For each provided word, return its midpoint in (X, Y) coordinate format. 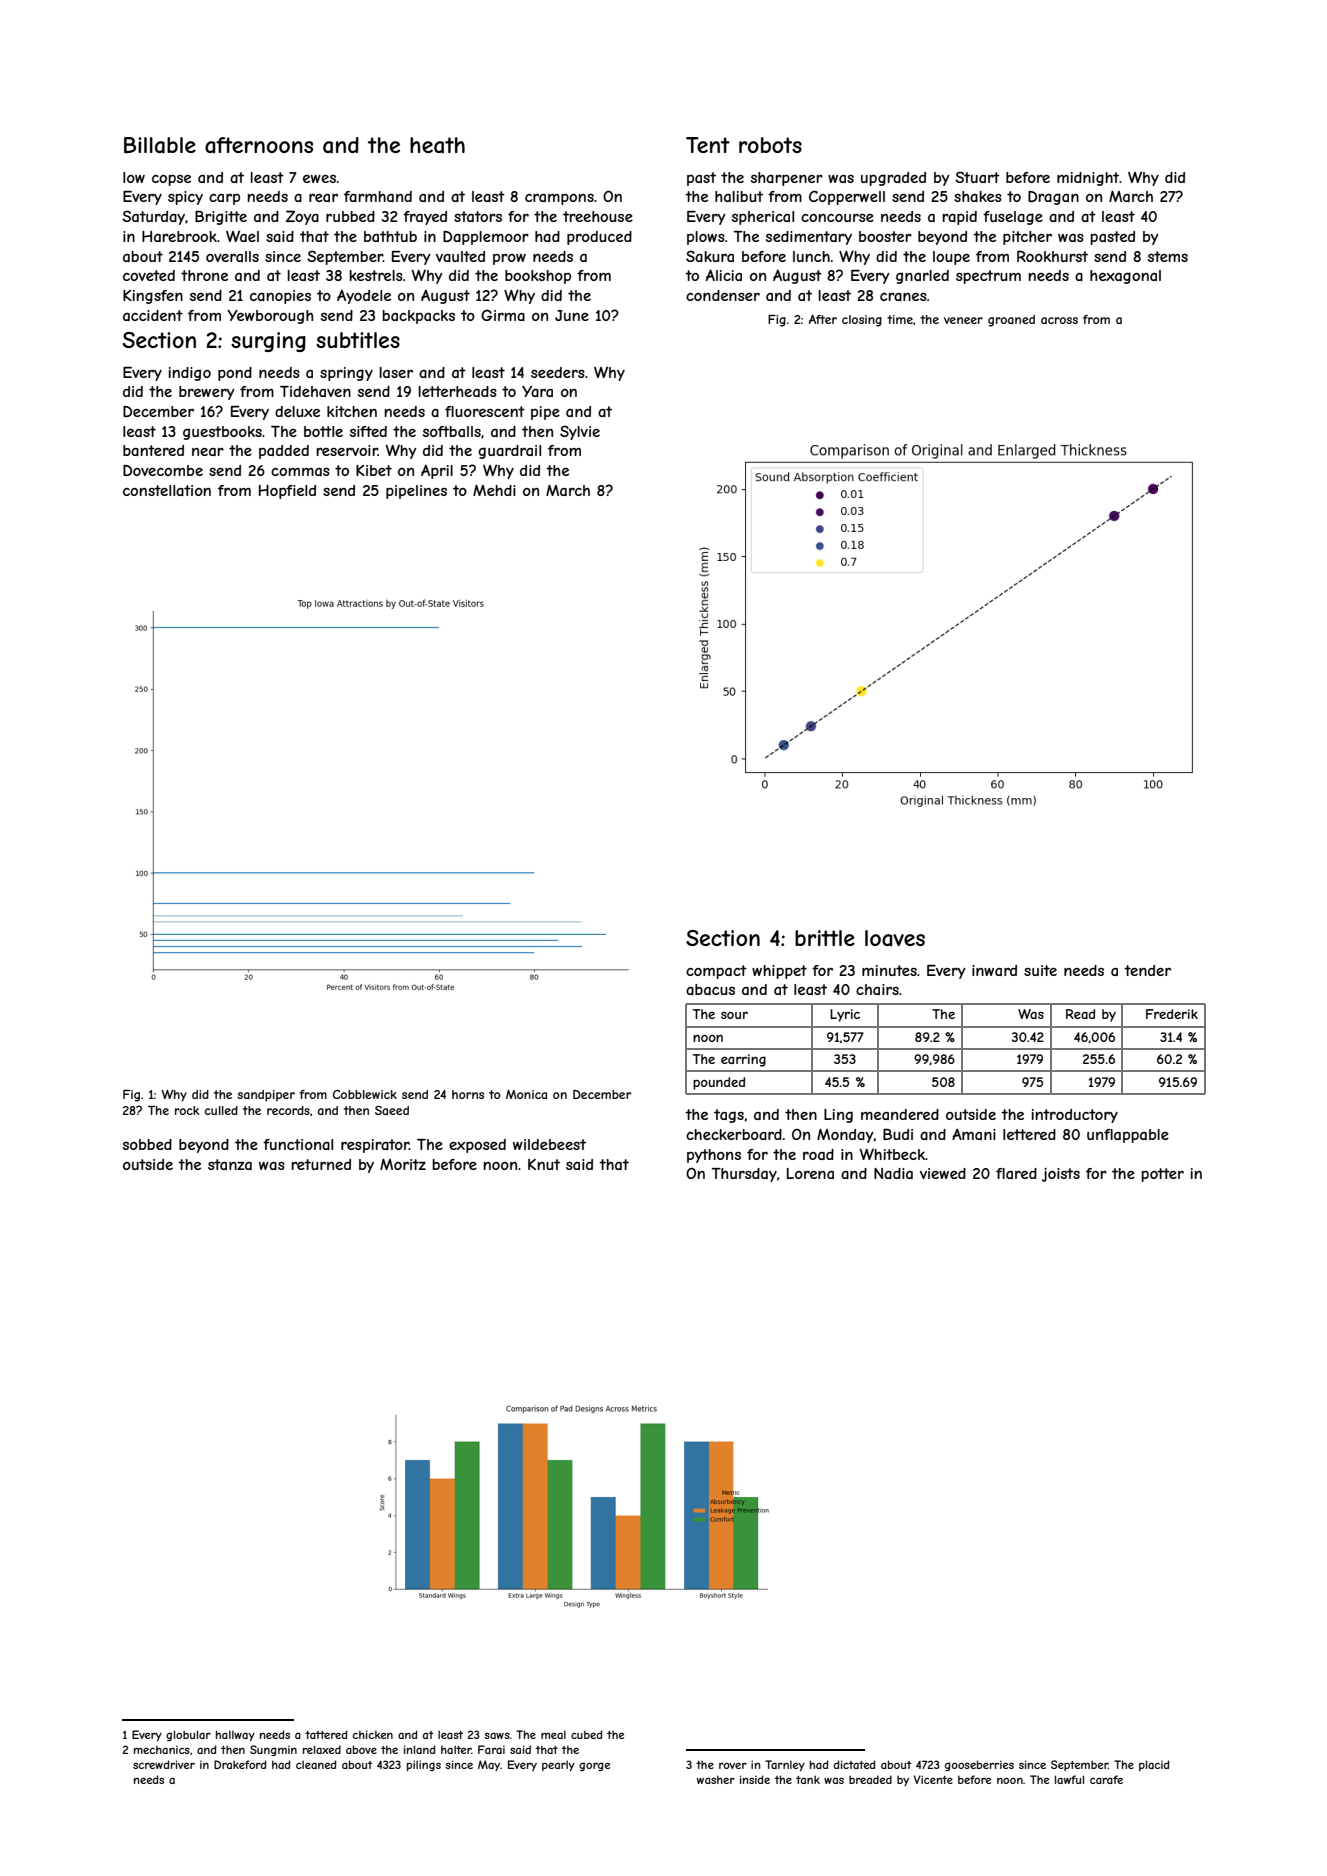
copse (171, 180)
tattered (326, 1734)
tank (808, 1779)
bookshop (538, 277)
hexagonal (1125, 277)
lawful (1069, 1779)
